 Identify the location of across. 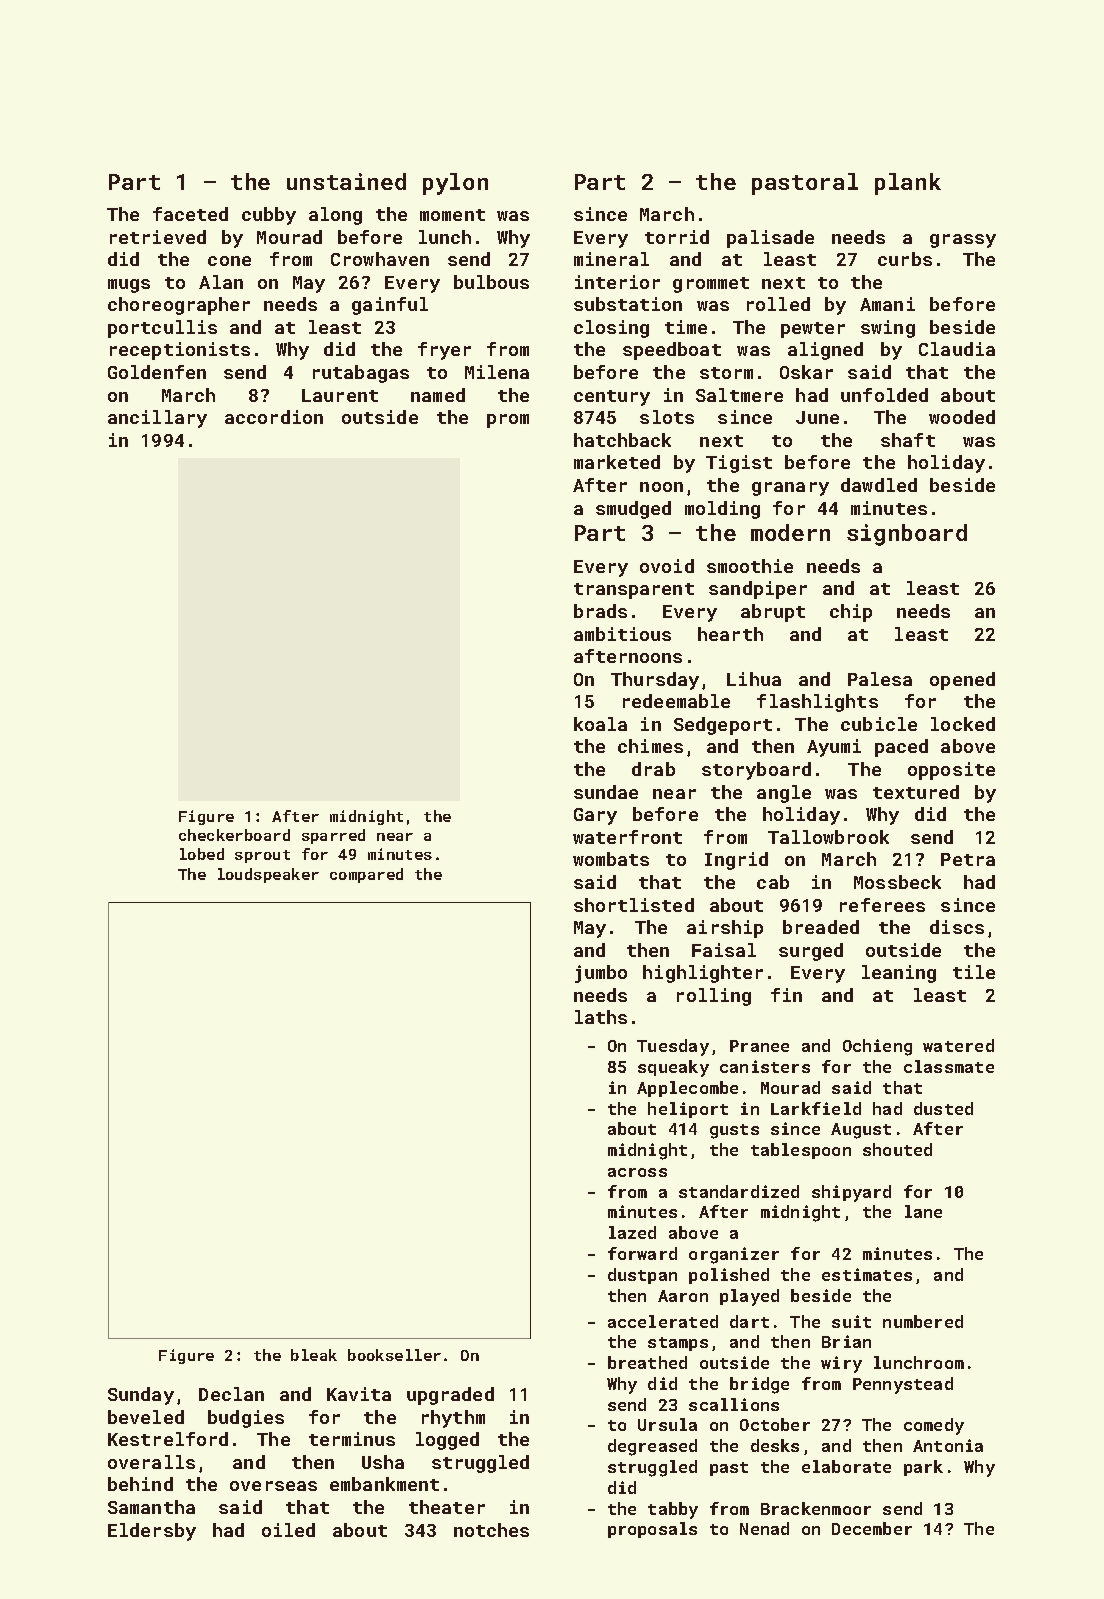
(637, 1172).
